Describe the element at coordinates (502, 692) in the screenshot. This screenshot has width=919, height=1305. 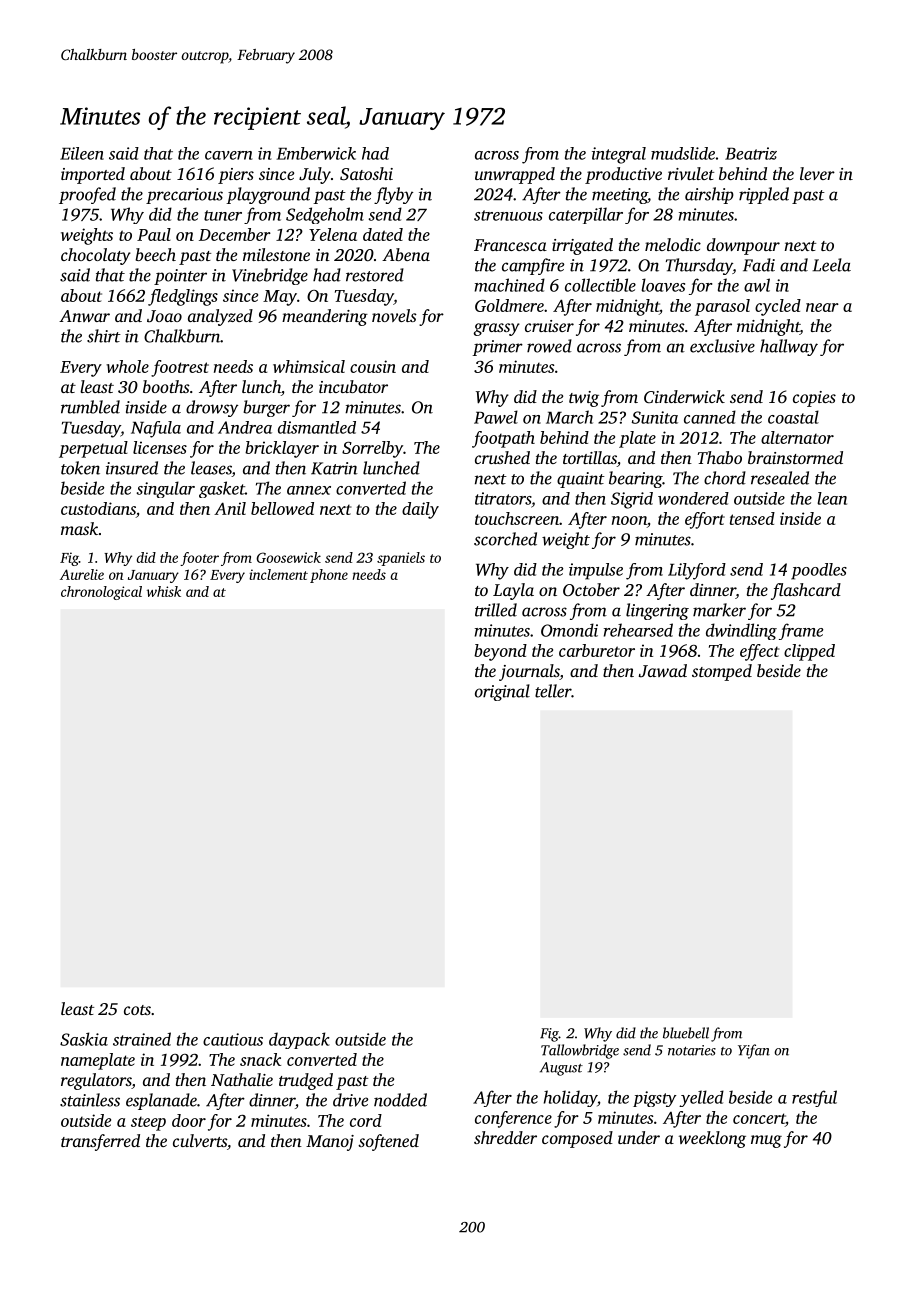
I see `original` at that location.
